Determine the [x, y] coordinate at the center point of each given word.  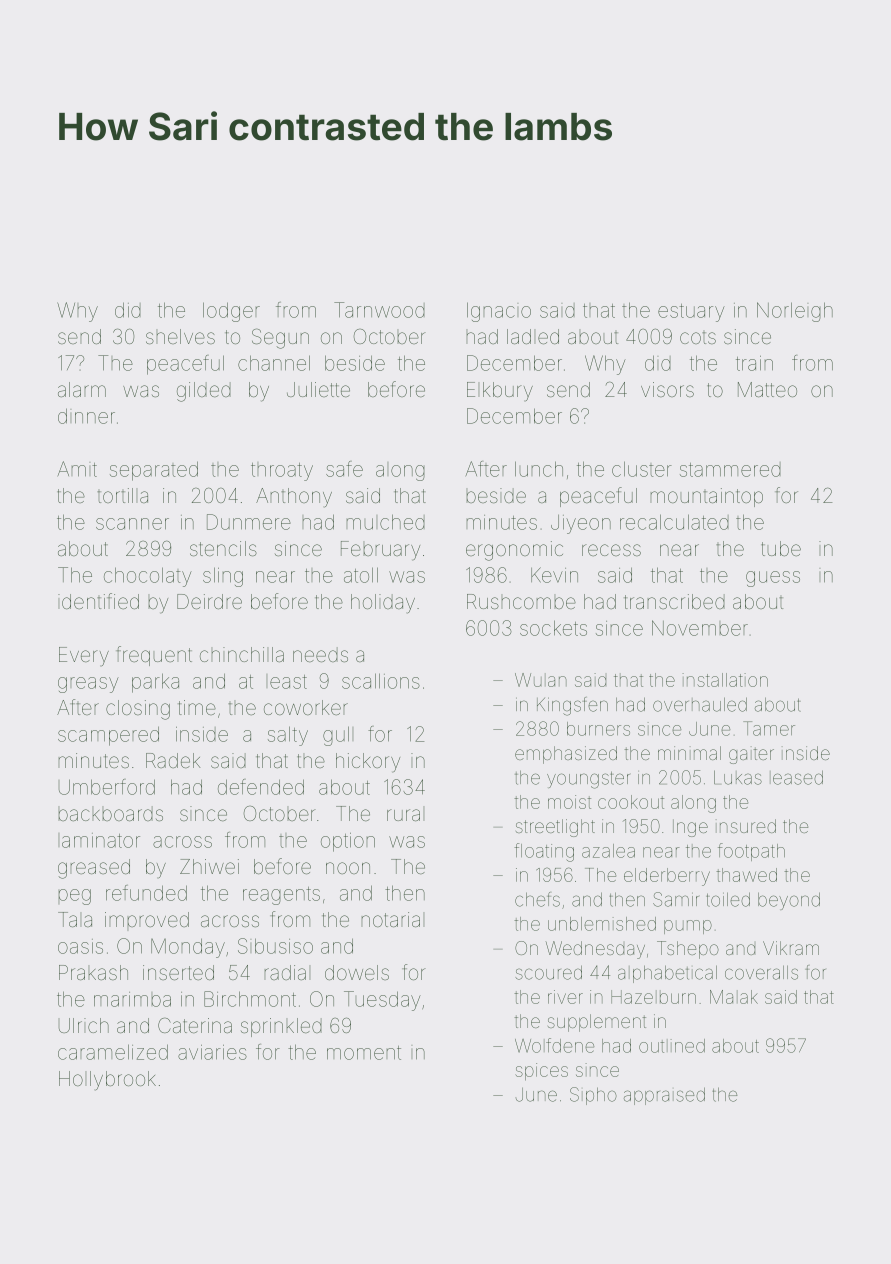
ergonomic [514, 551]
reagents [281, 896]
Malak [734, 997]
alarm [82, 389]
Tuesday [382, 1001]
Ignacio [499, 312]
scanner [132, 524]
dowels [357, 972]
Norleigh [795, 312]
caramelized [113, 1052]
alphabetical [667, 974]
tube [781, 548]
